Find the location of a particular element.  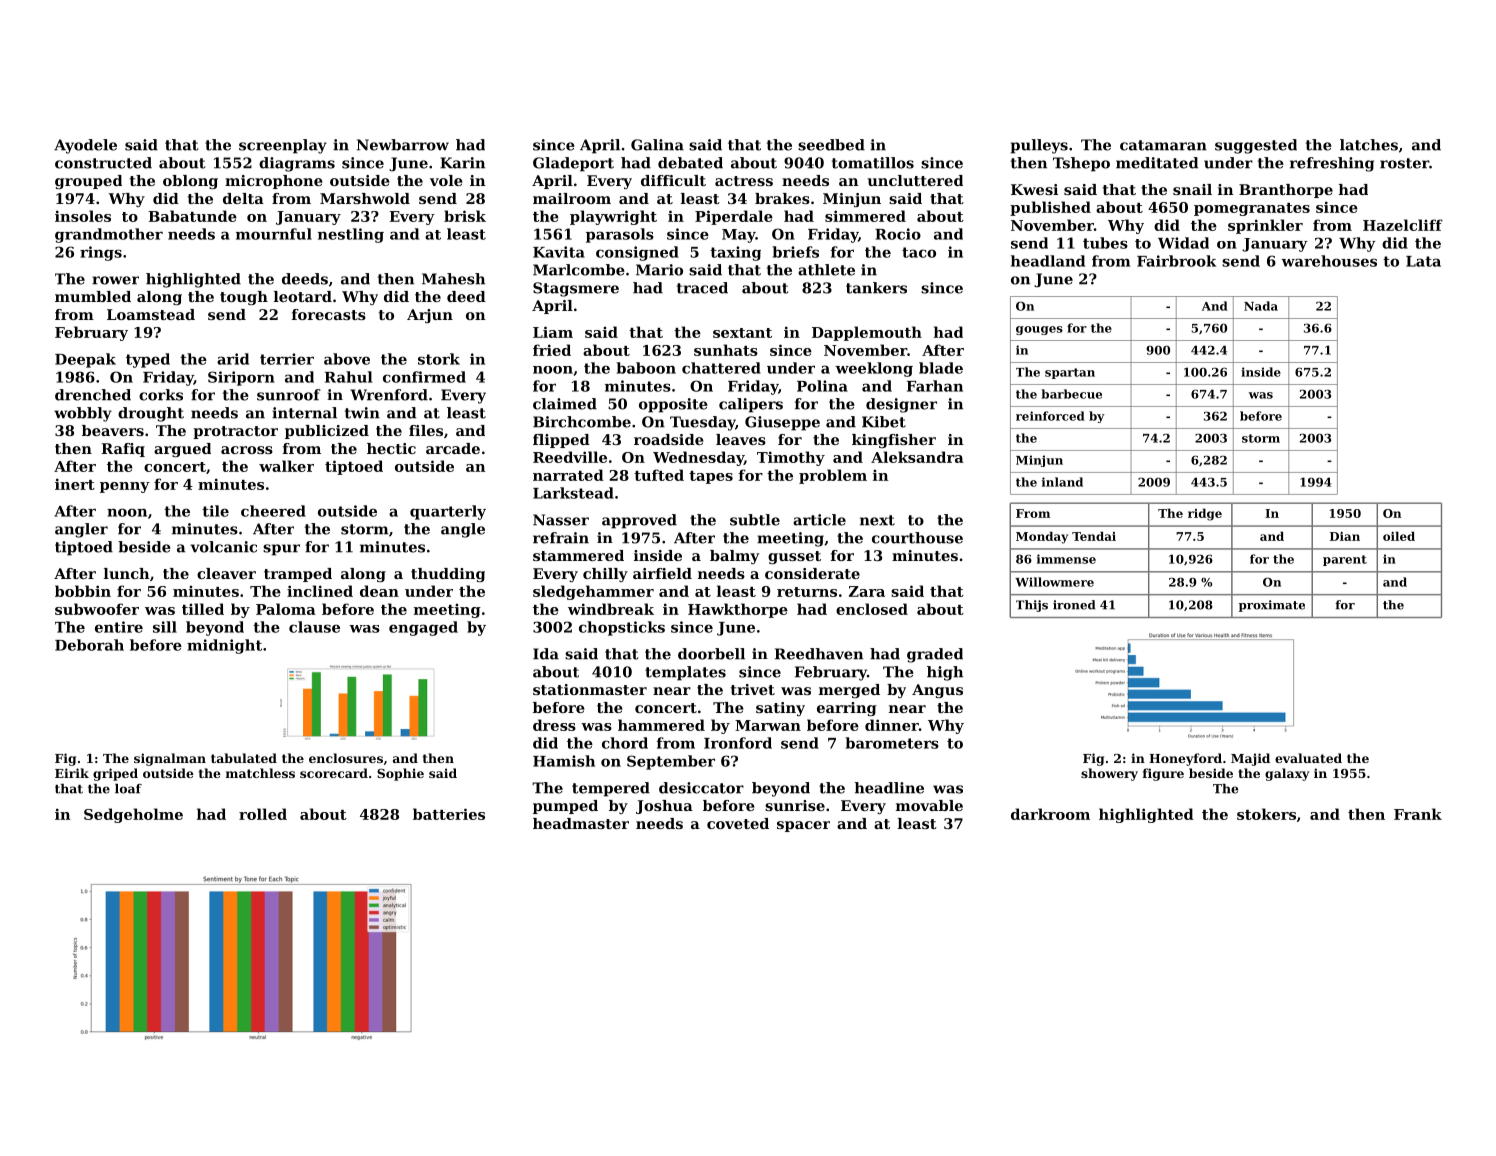

Galina is located at coordinates (657, 145).
